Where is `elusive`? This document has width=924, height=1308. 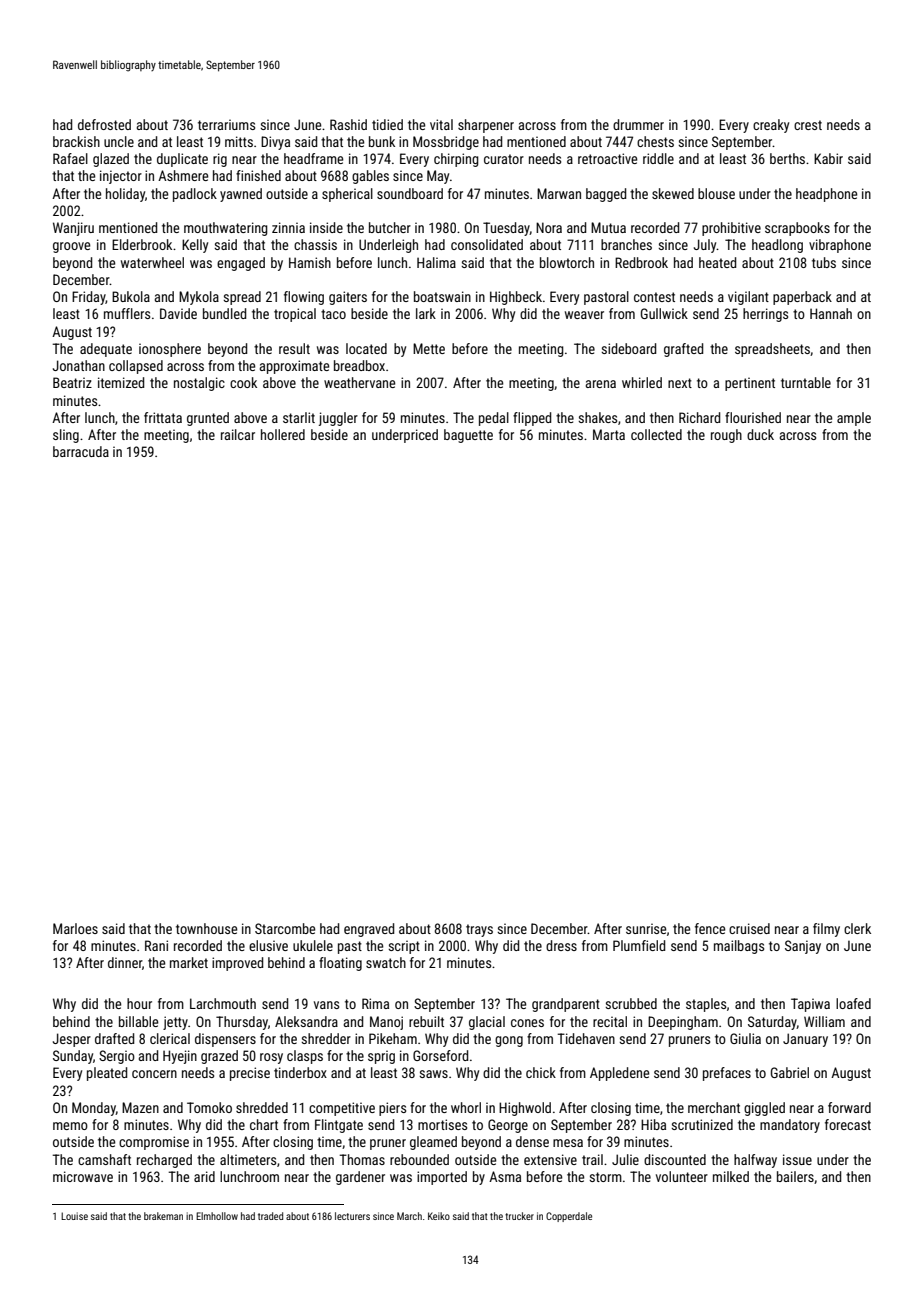
elusive is located at coordinates (268, 945).
